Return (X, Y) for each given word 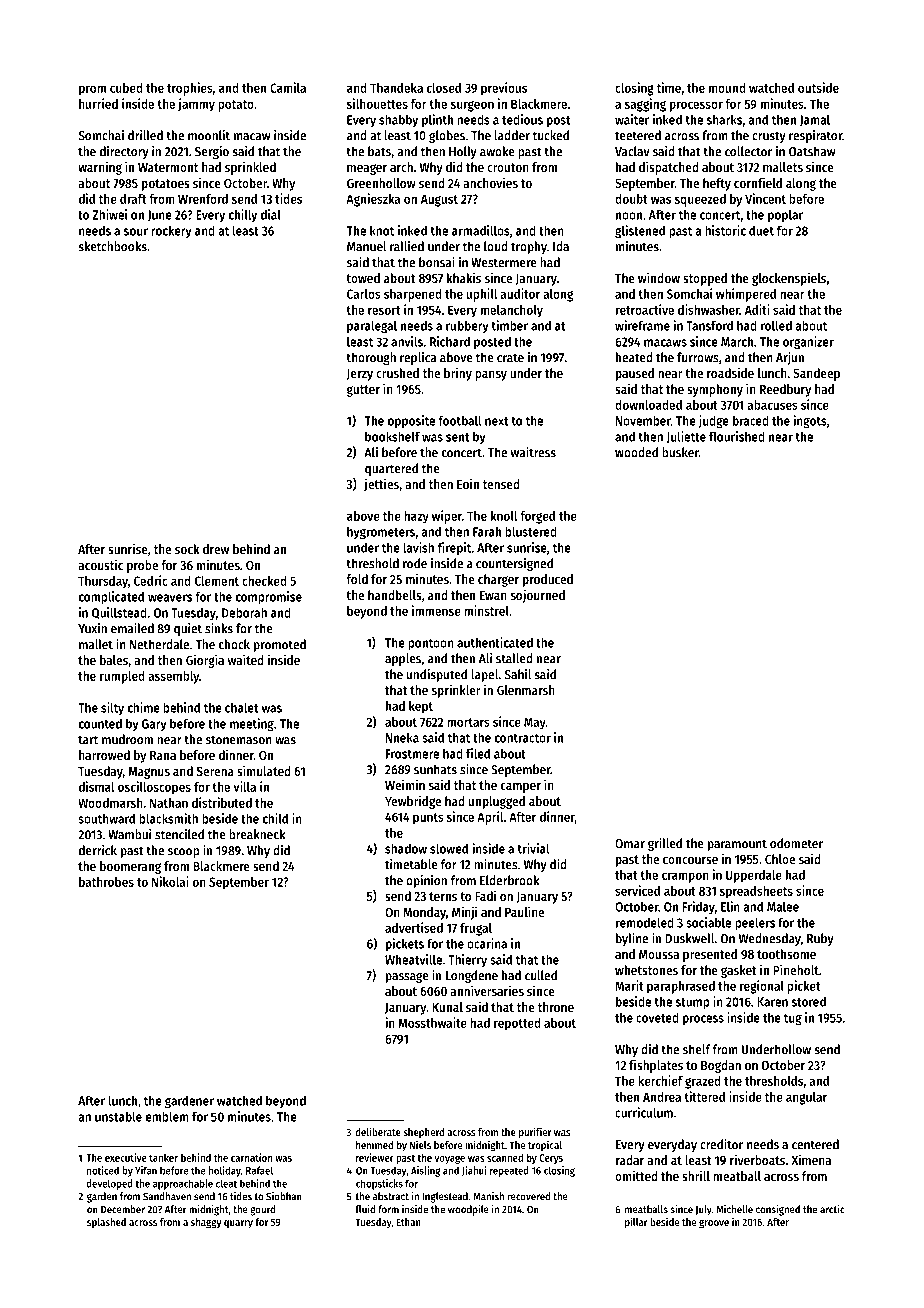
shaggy (206, 1223)
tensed (501, 484)
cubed (126, 88)
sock (187, 549)
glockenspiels (789, 279)
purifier (535, 1133)
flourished (737, 436)
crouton (508, 167)
